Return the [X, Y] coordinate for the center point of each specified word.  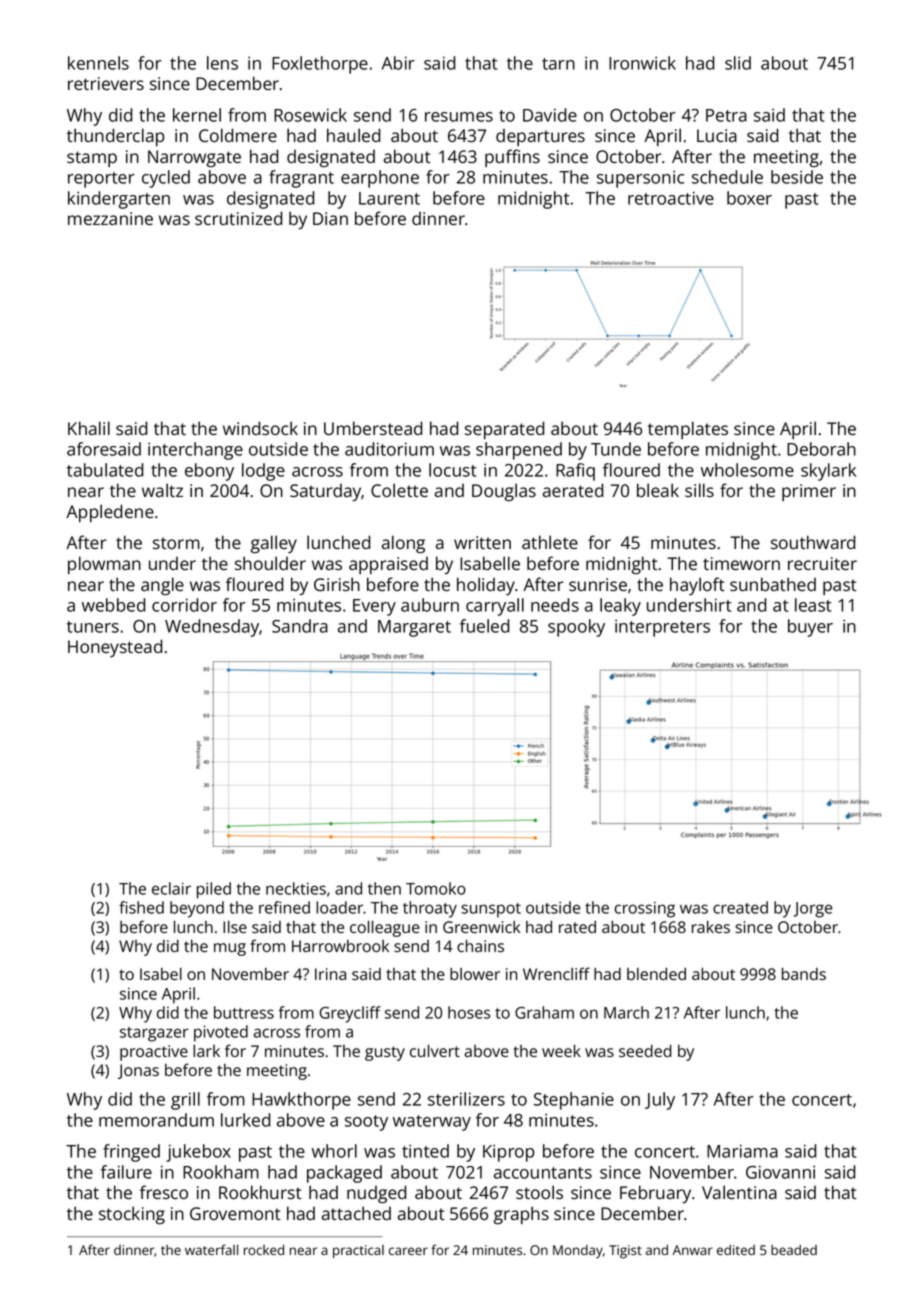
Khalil [89, 428]
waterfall [211, 1249]
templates [688, 430]
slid [738, 63]
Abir [398, 63]
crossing [644, 910]
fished [141, 907]
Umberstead [373, 428]
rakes [711, 927]
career [408, 1251]
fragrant [301, 179]
